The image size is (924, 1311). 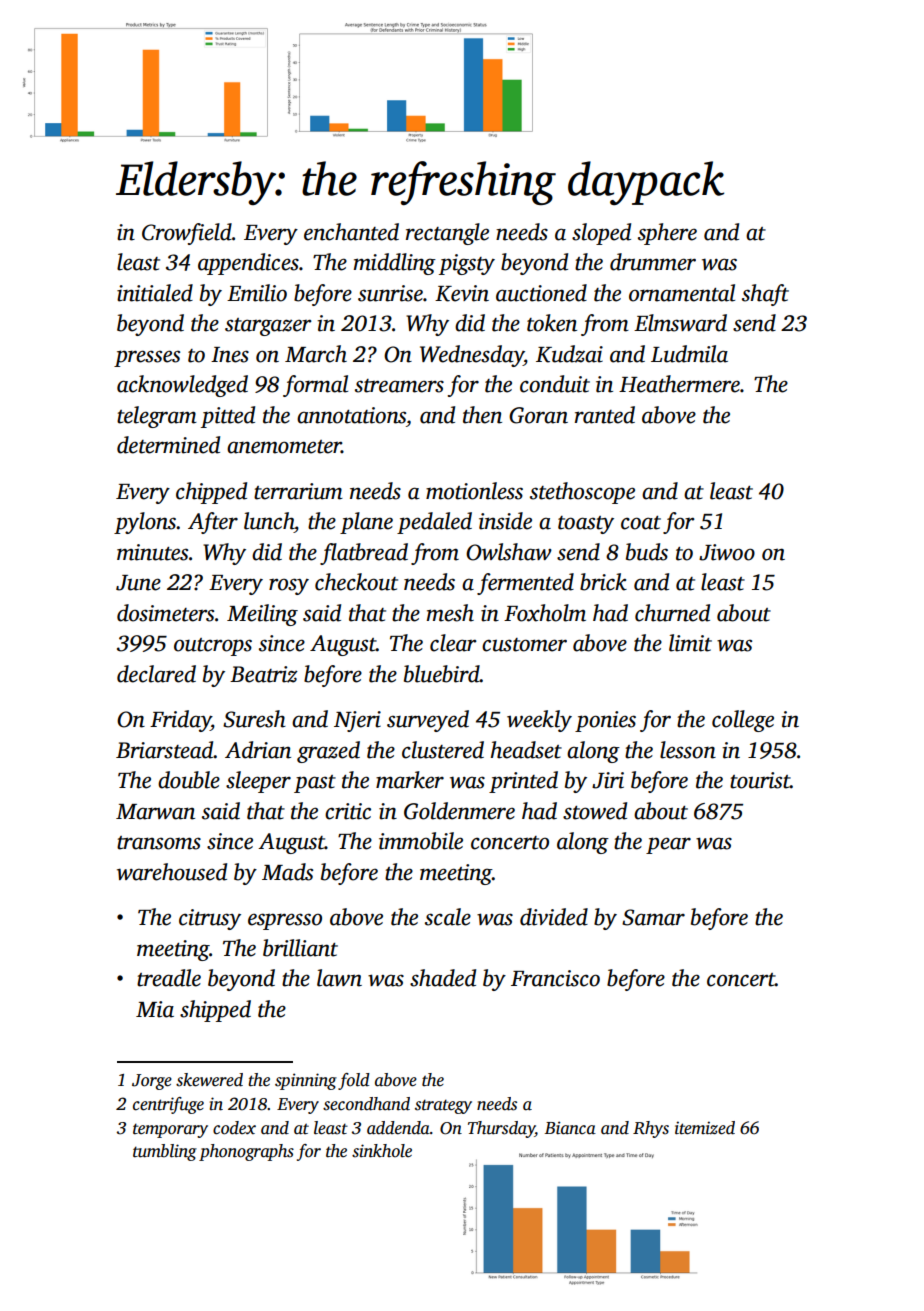 What do you see at coordinates (743, 721) in the image?
I see `college` at bounding box center [743, 721].
